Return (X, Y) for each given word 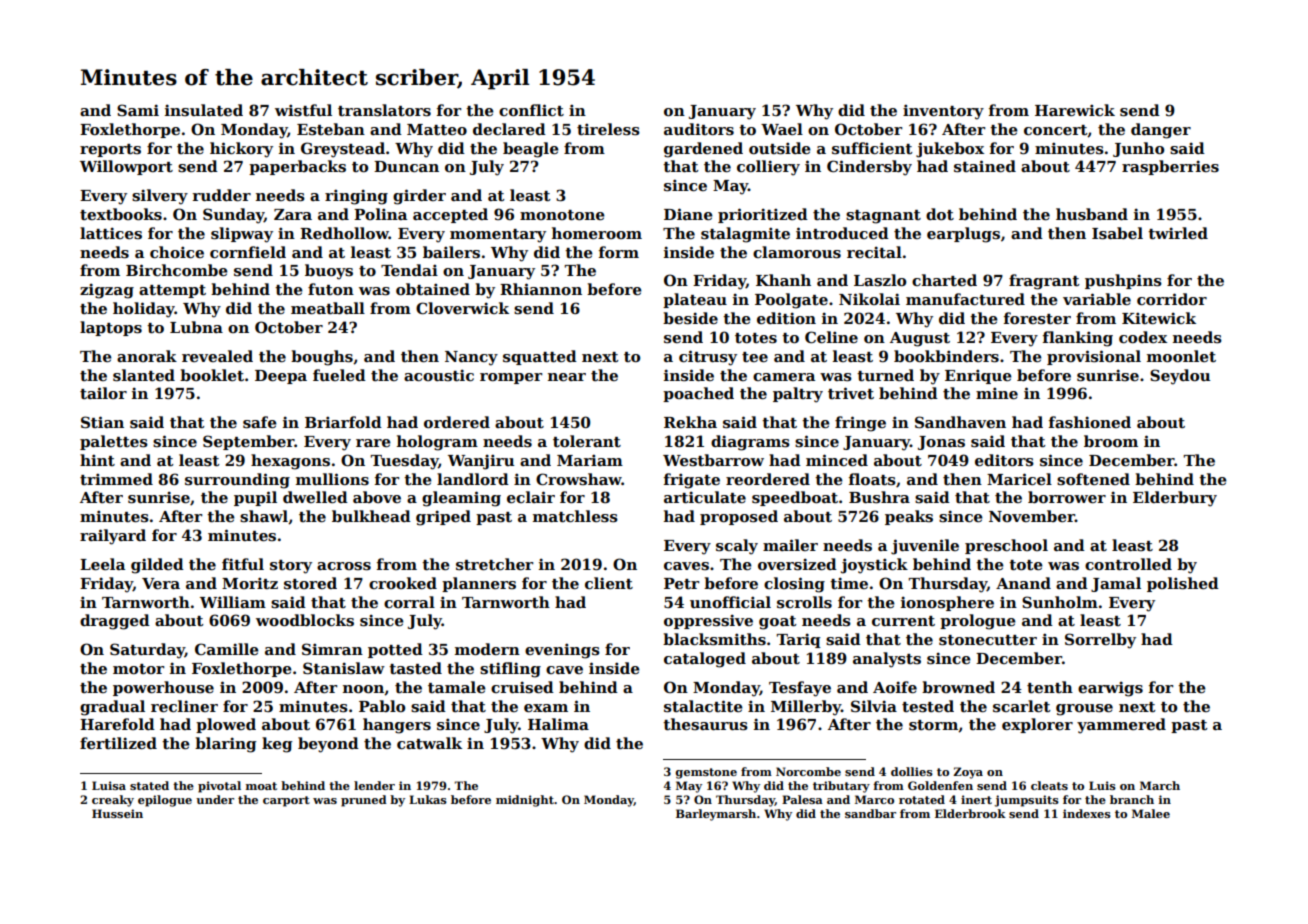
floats (872, 479)
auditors (699, 129)
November (1032, 516)
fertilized (118, 743)
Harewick (1075, 110)
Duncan (406, 166)
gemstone (706, 773)
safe (260, 422)
